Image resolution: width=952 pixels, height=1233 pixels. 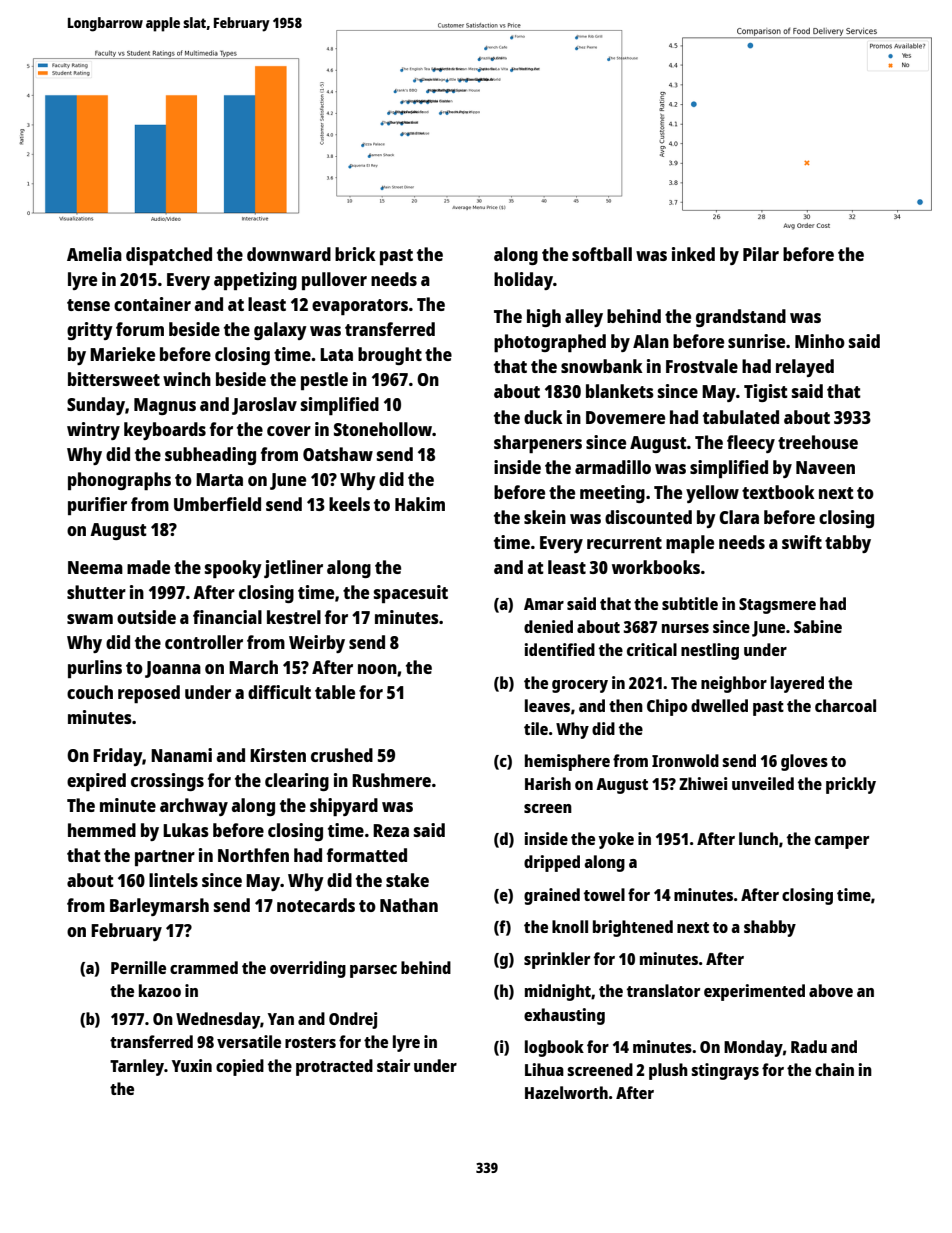 What do you see at coordinates (114, 379) in the screenshot?
I see `bittersweet` at bounding box center [114, 379].
